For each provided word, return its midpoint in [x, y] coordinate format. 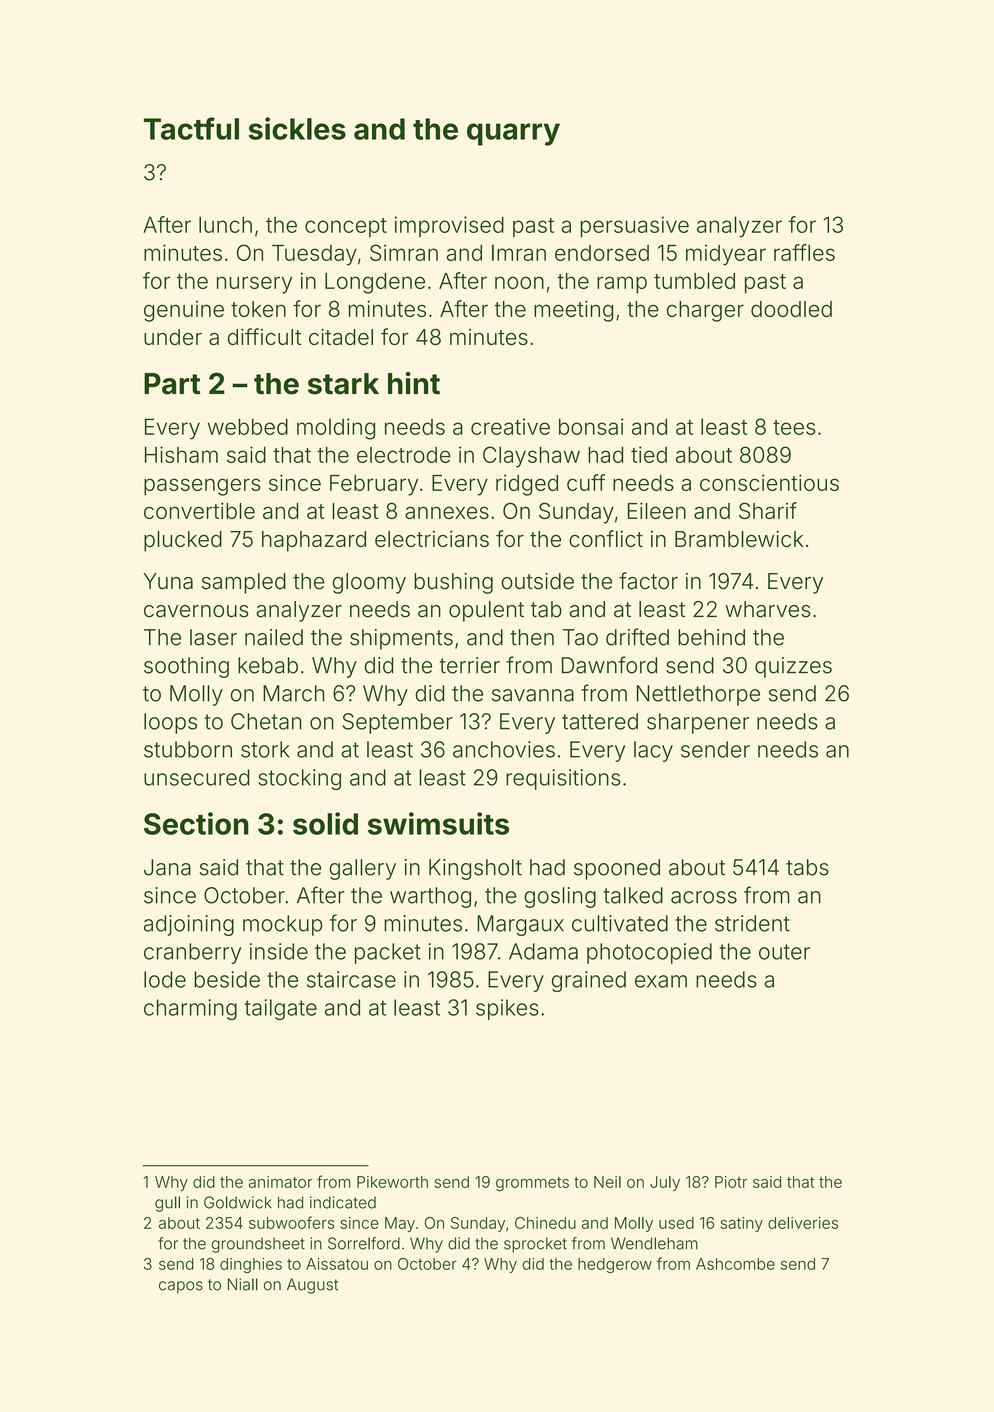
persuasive [635, 226]
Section [196, 823]
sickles [297, 128]
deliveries [803, 1223]
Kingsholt [475, 869]
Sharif [768, 510]
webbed [248, 426]
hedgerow [615, 1265]
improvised [449, 226]
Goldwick [238, 1202]
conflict [606, 538]
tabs [807, 867]
